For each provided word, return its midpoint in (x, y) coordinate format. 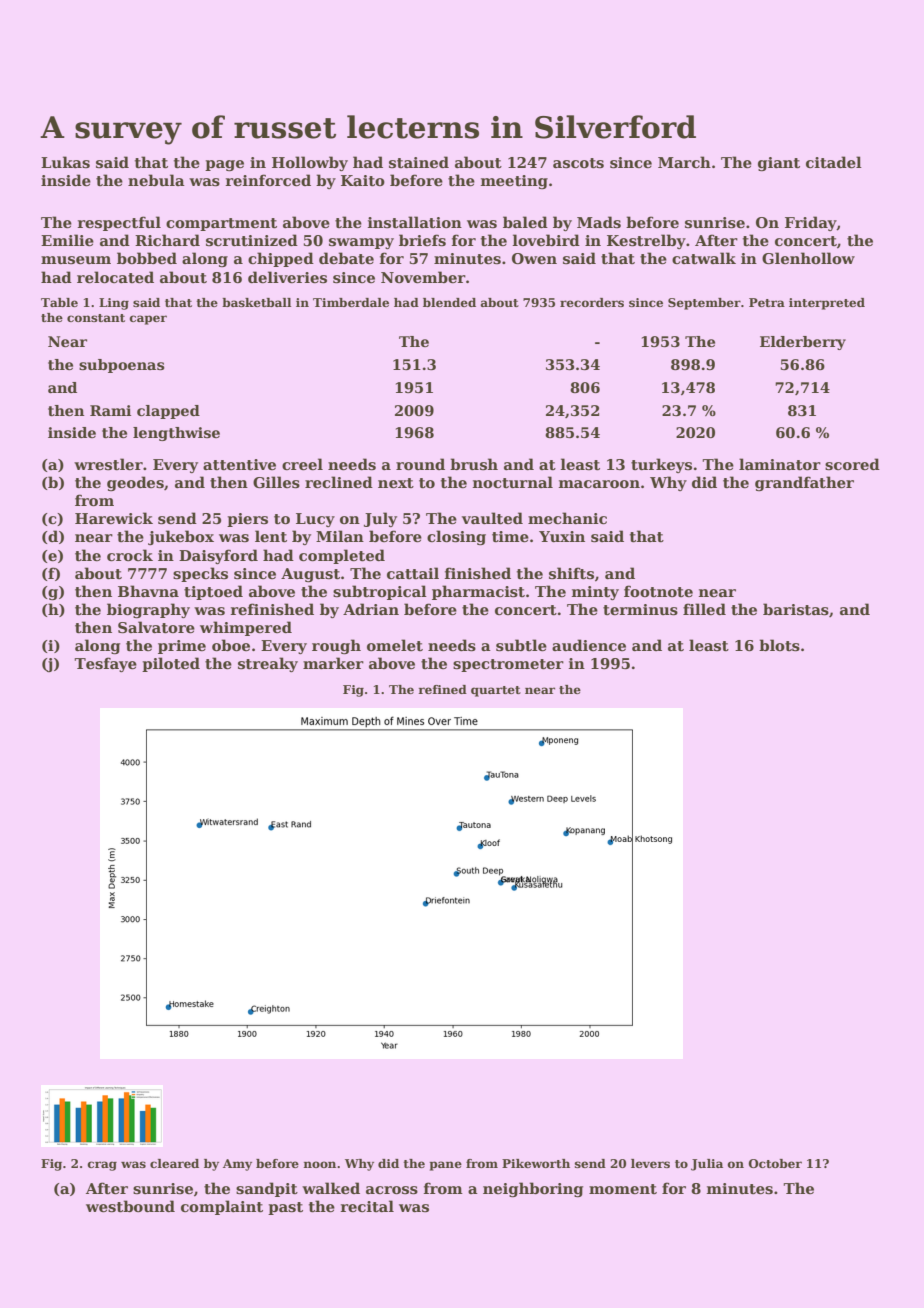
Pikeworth (536, 1163)
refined (442, 689)
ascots (578, 163)
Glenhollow (808, 258)
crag (102, 1166)
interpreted (827, 304)
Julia (707, 1165)
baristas (796, 609)
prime (182, 647)
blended (449, 302)
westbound (130, 1206)
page (224, 165)
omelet (395, 645)
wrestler (108, 464)
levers (650, 1163)
